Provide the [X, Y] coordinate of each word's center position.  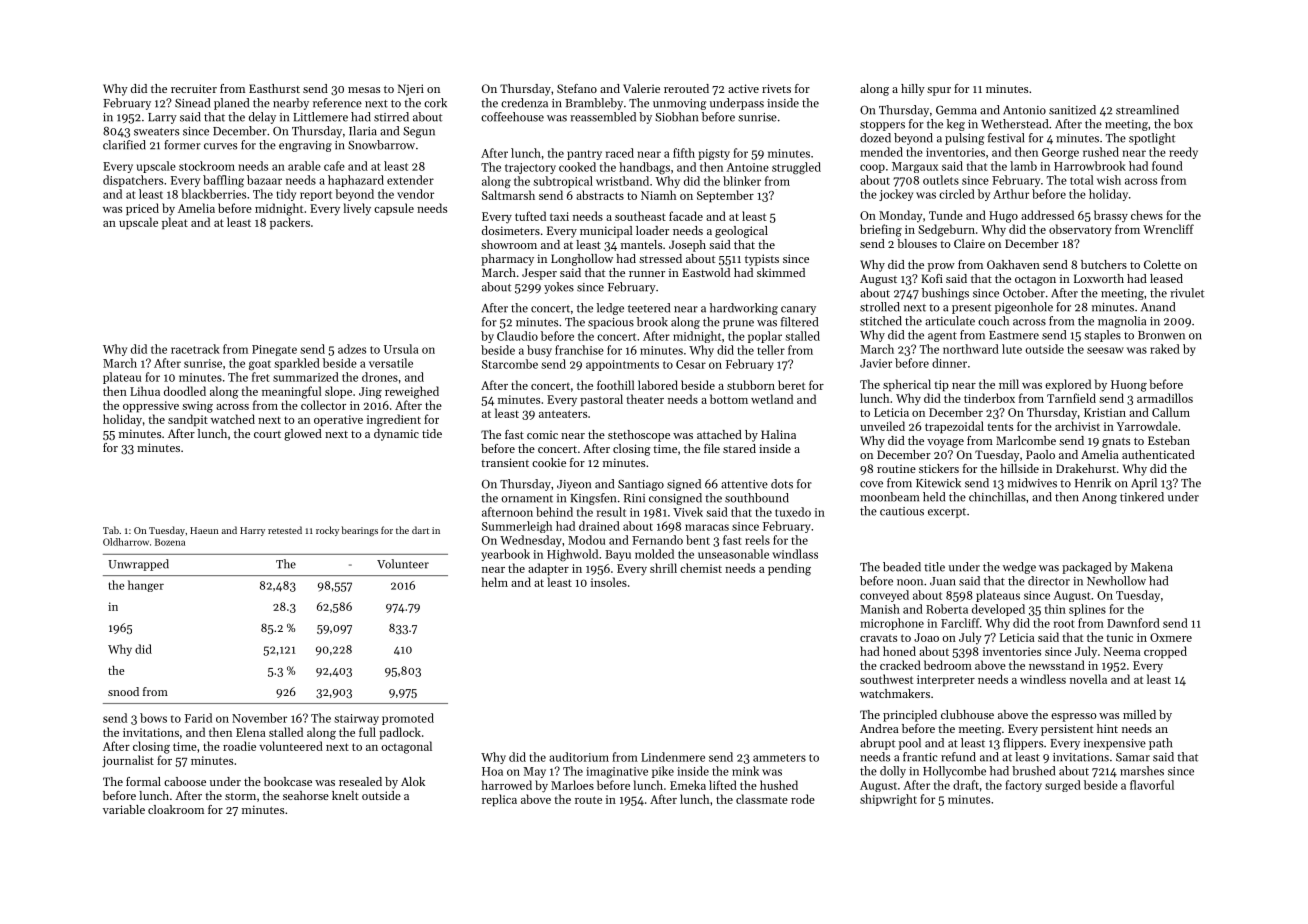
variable [124, 809]
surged [1063, 786]
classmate [762, 799]
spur [939, 91]
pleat [175, 223]
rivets [776, 88]
